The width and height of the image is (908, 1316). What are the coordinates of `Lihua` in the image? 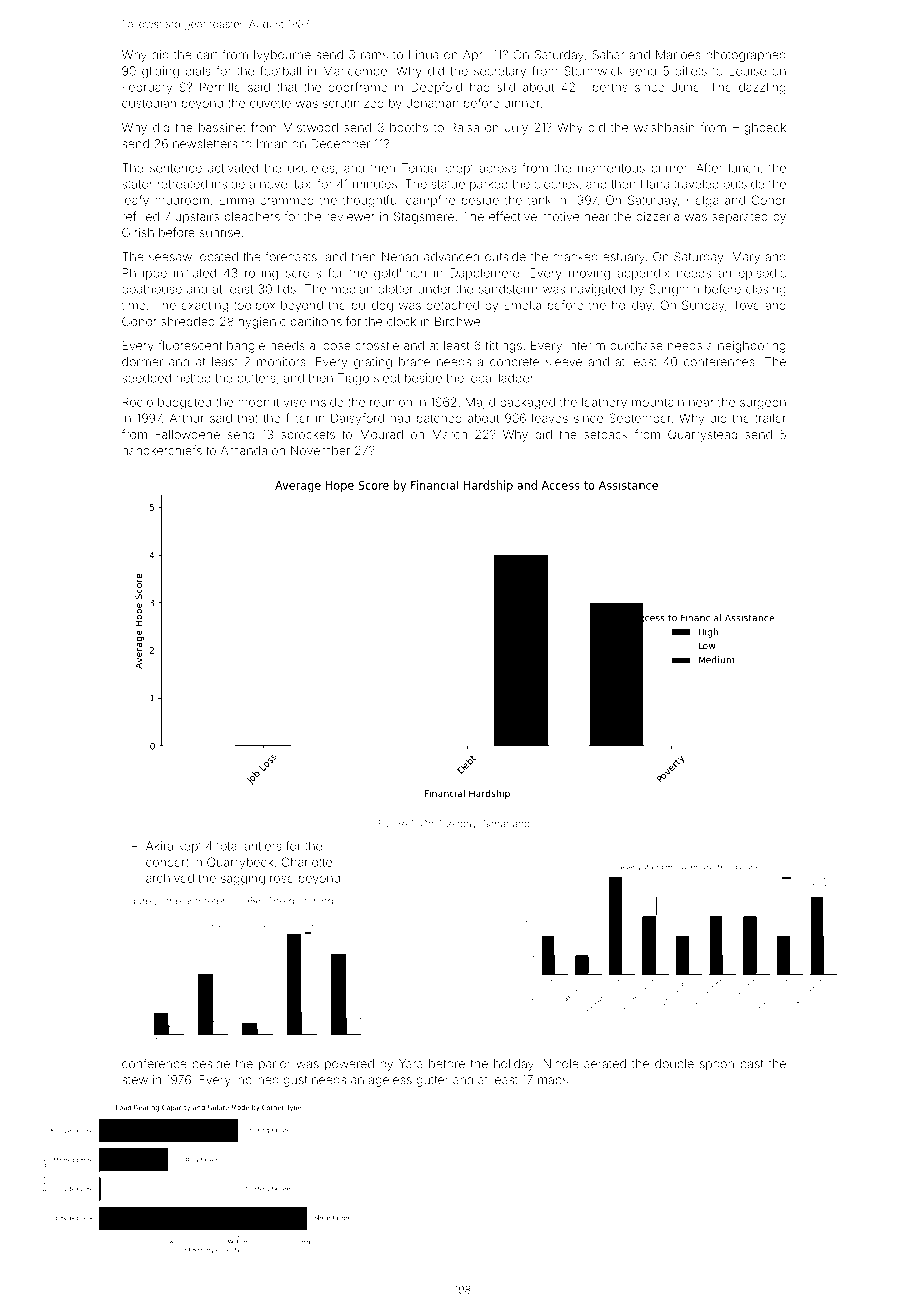 It's located at (423, 55).
